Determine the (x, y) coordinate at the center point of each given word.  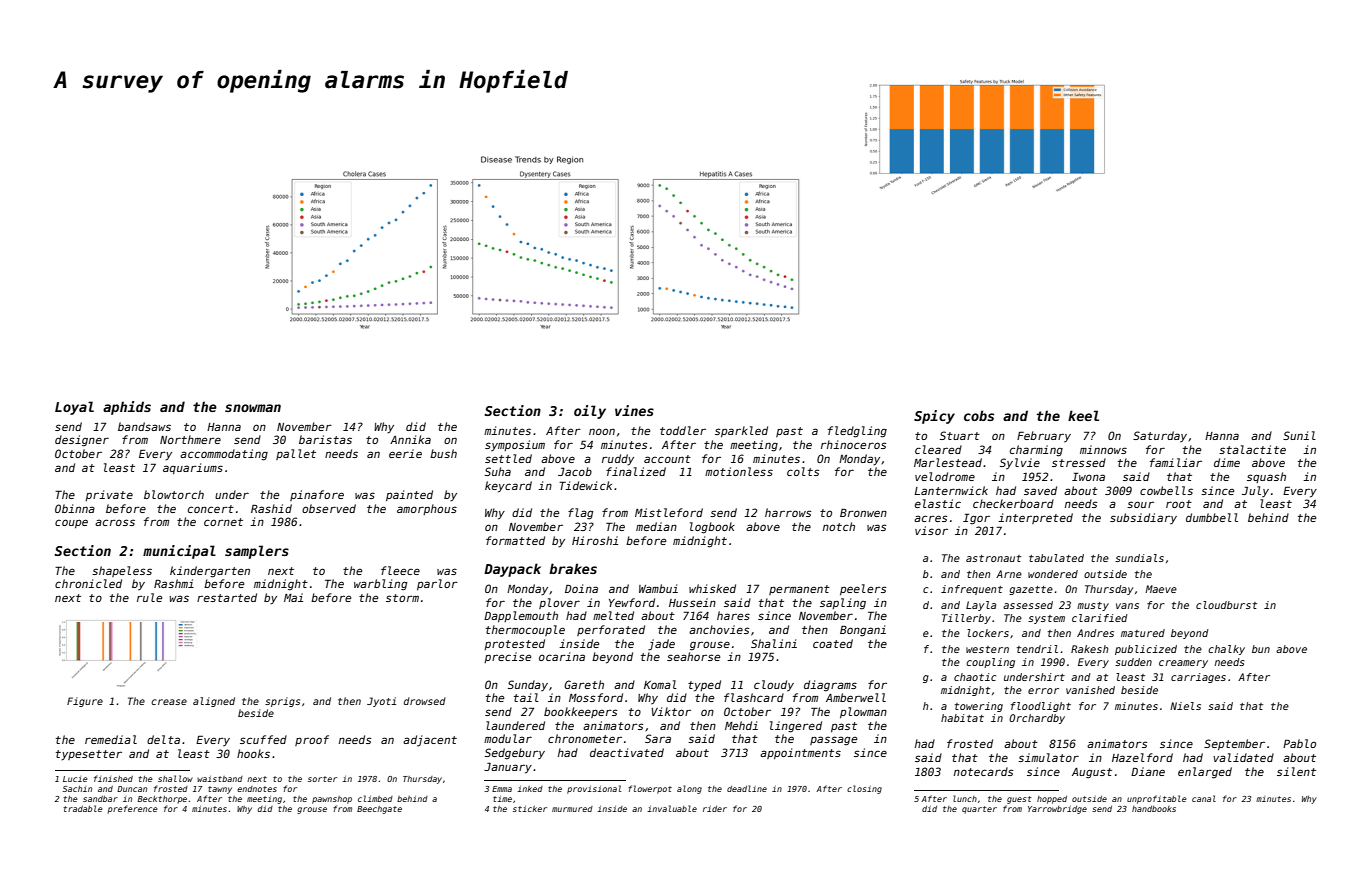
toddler (683, 430)
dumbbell (1212, 517)
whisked (712, 588)
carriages (1198, 678)
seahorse (693, 656)
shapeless (122, 571)
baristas (325, 439)
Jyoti (381, 702)
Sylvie (1020, 463)
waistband (220, 779)
